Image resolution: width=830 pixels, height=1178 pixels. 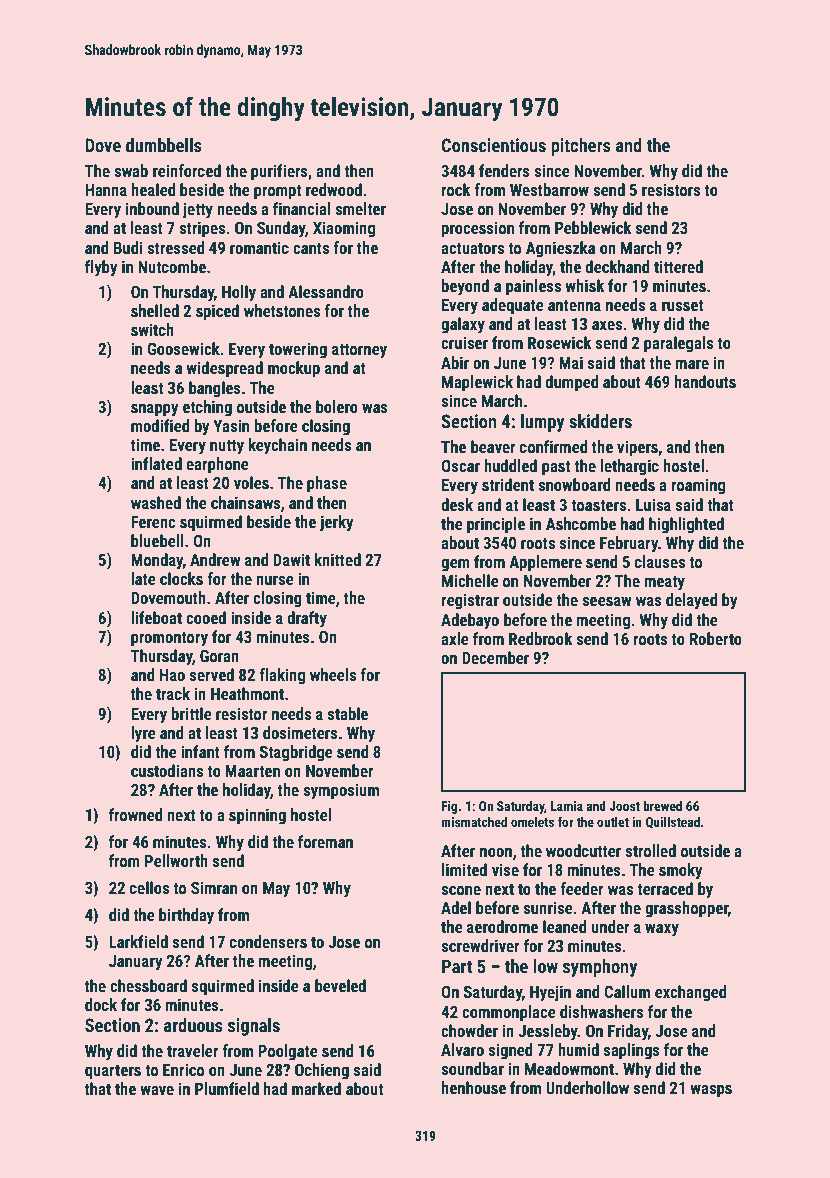 What do you see at coordinates (138, 941) in the page?
I see `Larkfield` at bounding box center [138, 941].
